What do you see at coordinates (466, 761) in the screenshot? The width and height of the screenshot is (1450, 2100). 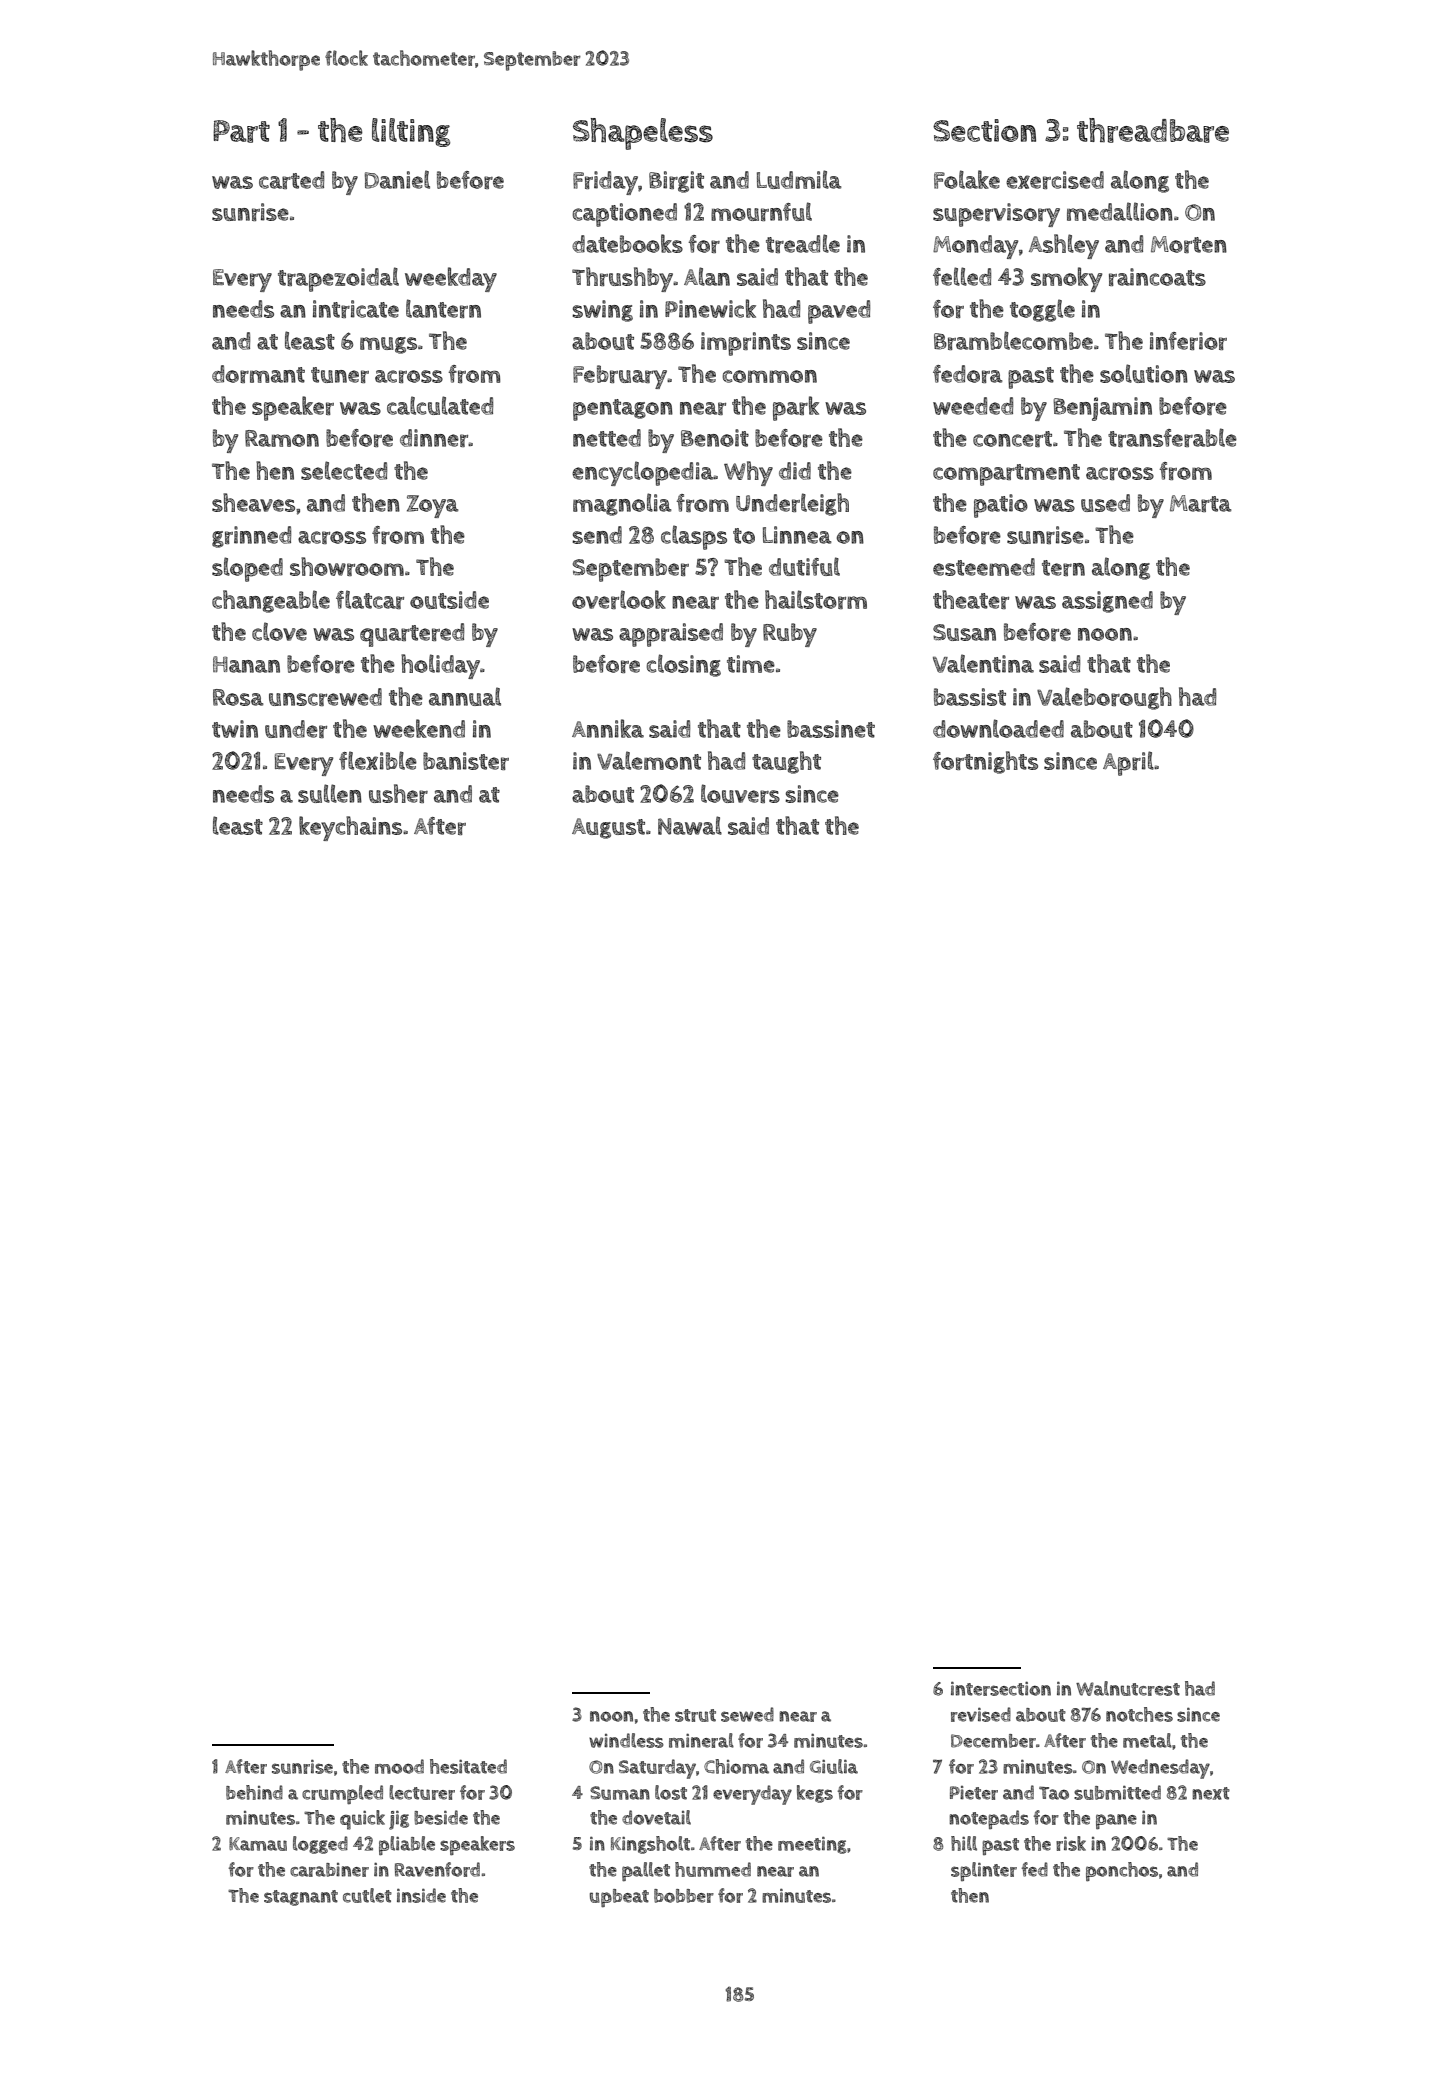 I see `banister` at bounding box center [466, 761].
